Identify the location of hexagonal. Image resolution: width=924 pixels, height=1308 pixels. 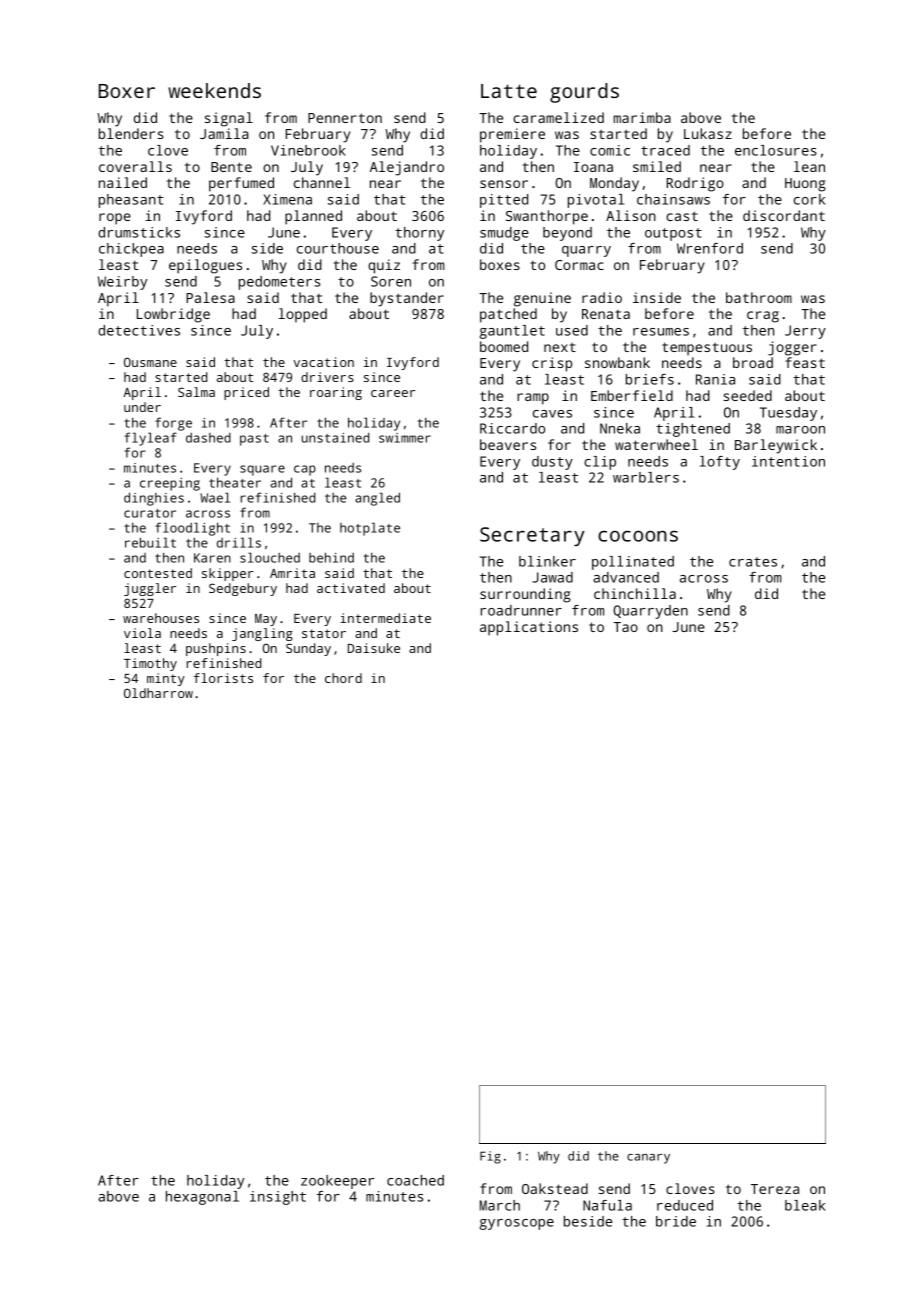
(202, 1198).
